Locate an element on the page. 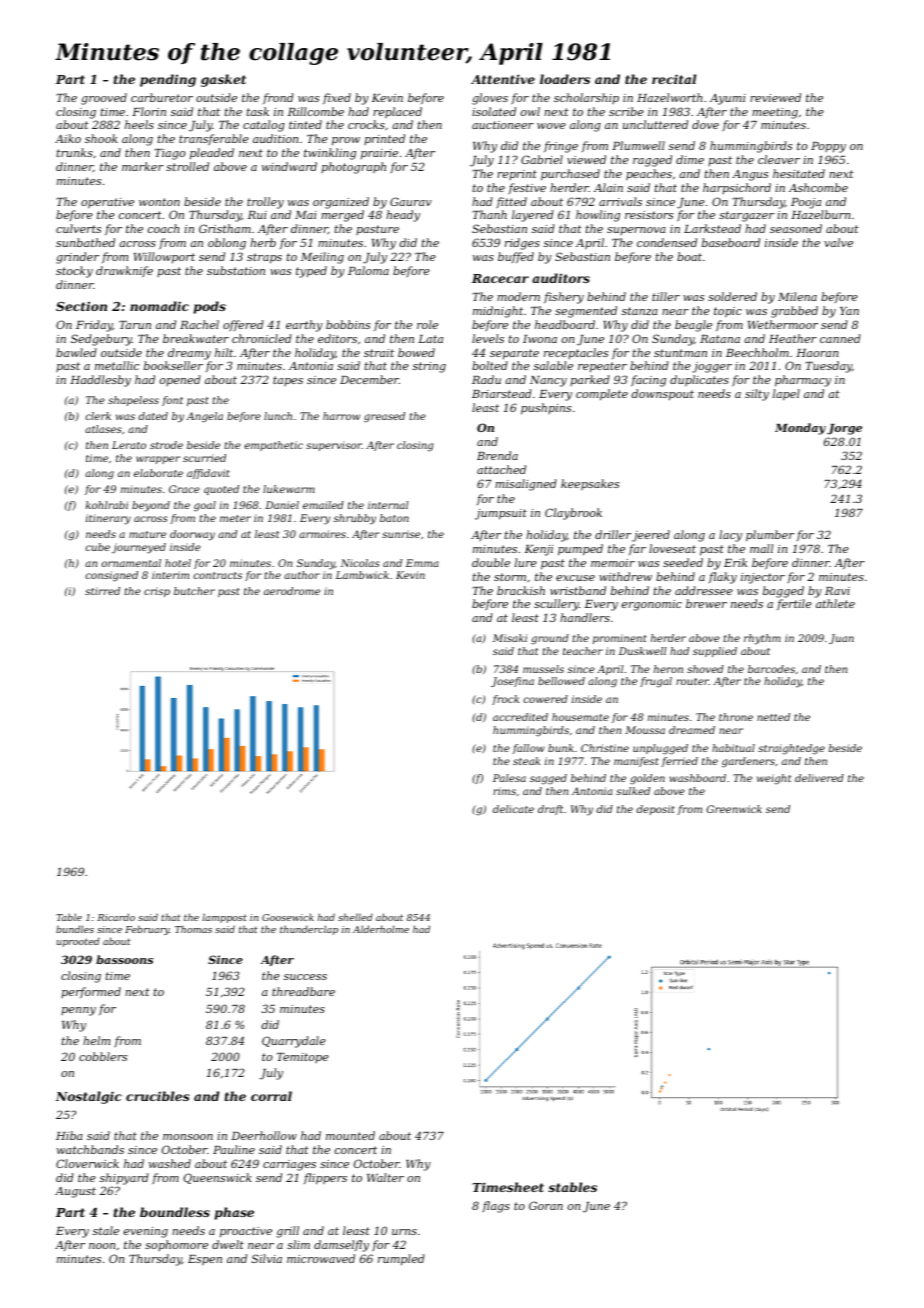 This document has height=1308, width=924. washboard is located at coordinates (698, 778).
